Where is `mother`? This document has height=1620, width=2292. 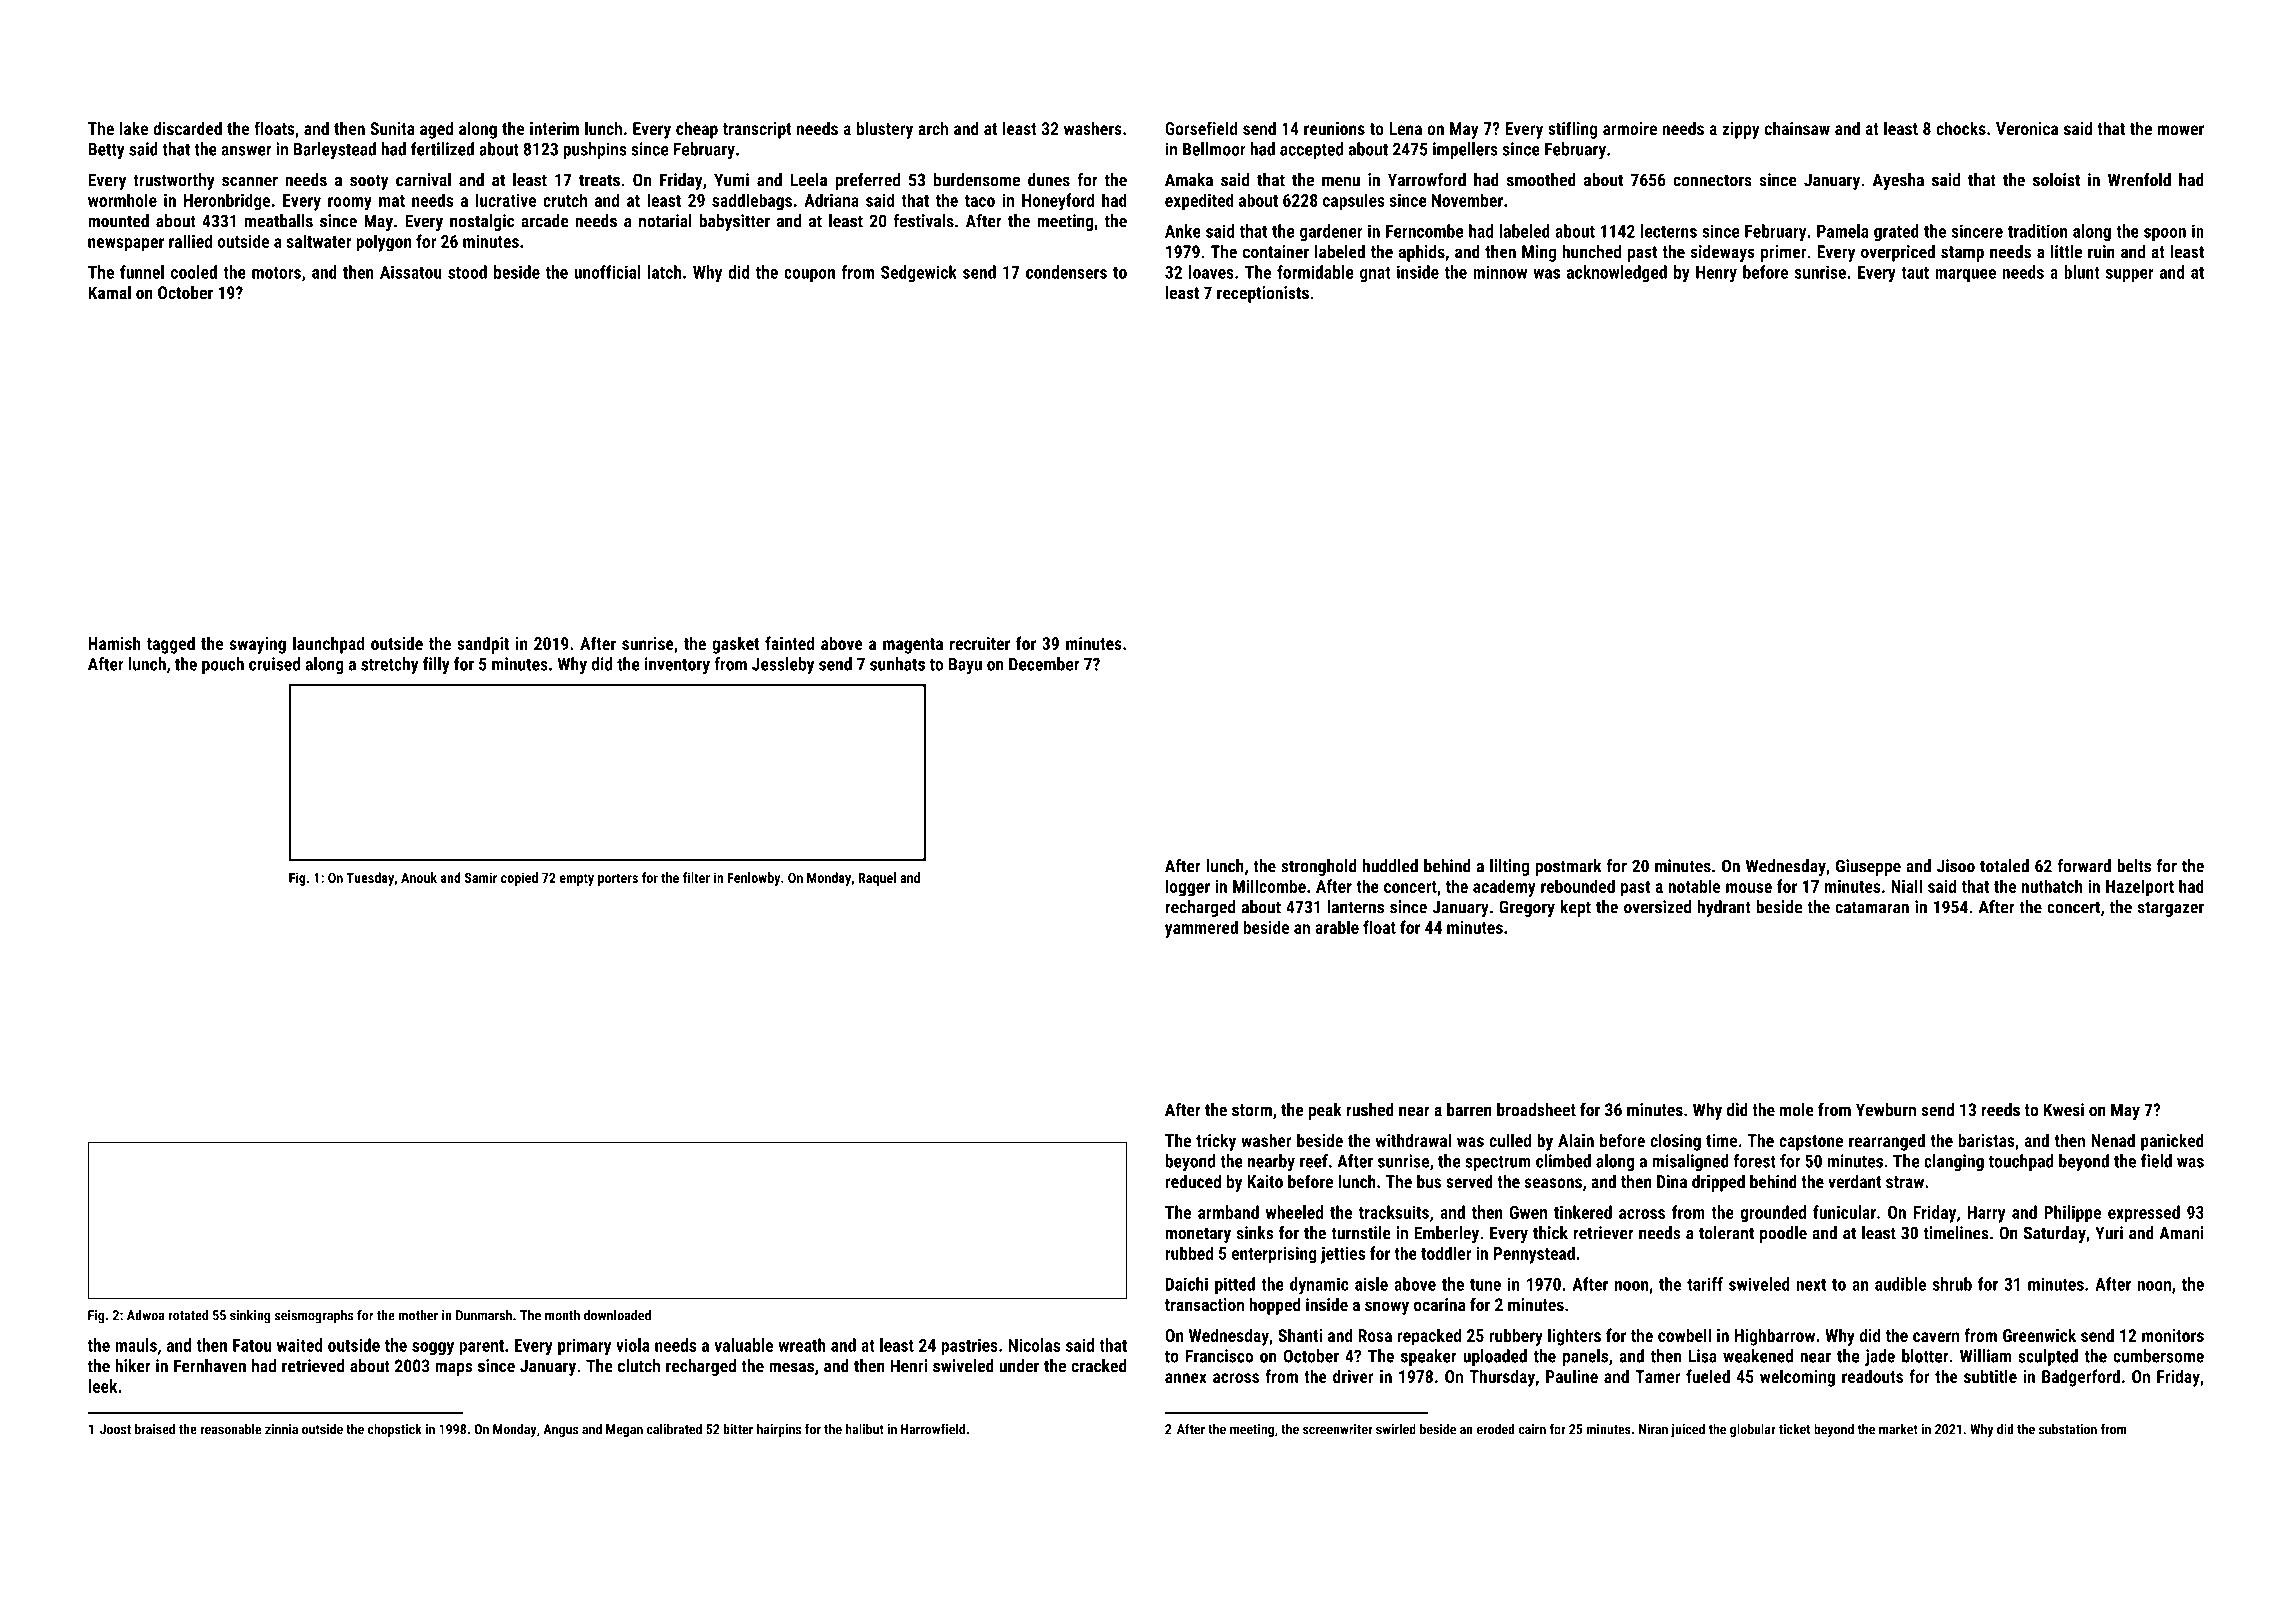 mother is located at coordinates (418, 1315).
